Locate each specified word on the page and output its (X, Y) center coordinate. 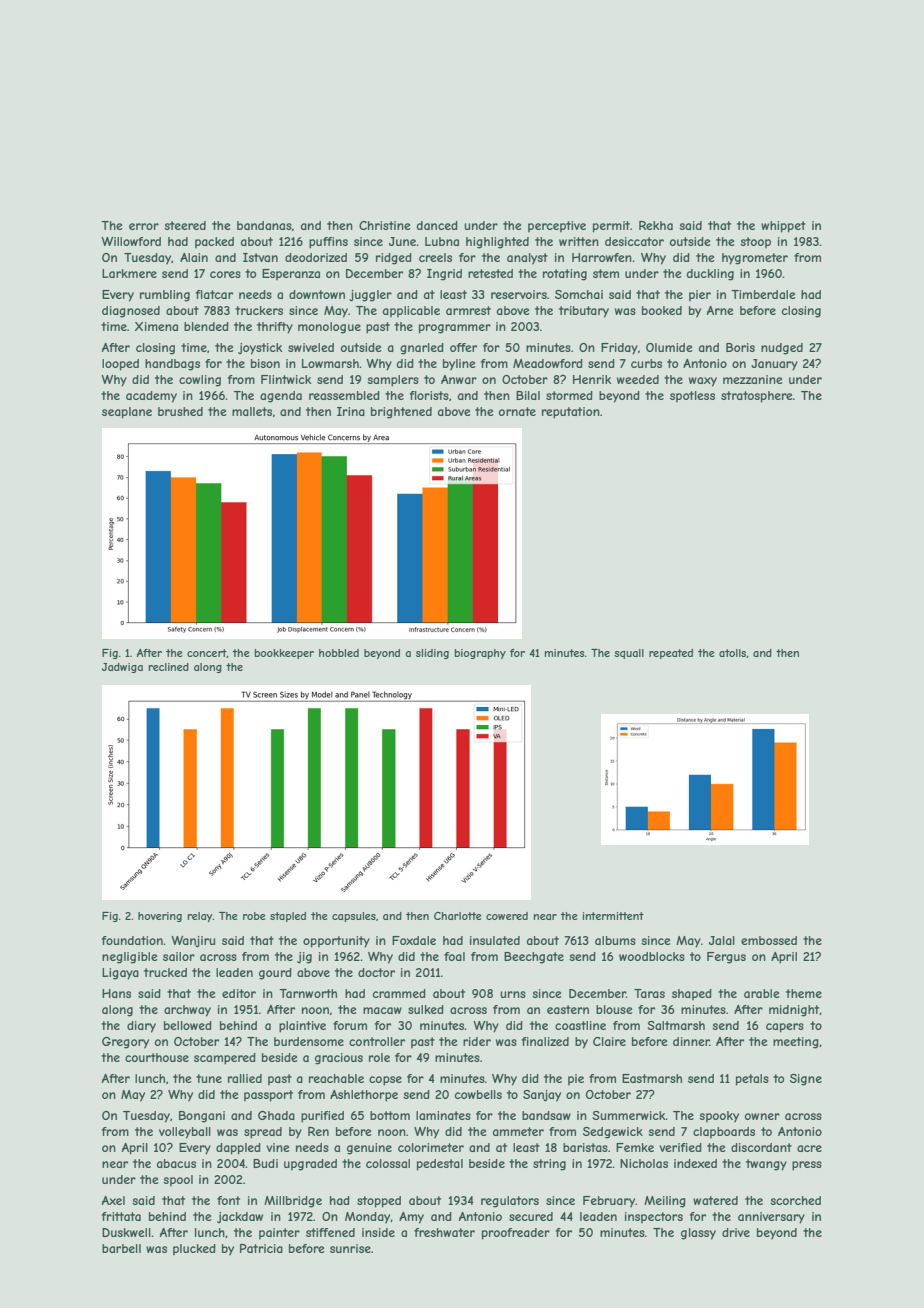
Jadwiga (122, 668)
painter (279, 1234)
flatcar (214, 294)
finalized (545, 1041)
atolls (732, 653)
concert (207, 653)
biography (480, 654)
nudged (782, 349)
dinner (691, 1041)
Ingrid (444, 275)
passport (268, 1096)
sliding (432, 654)
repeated (671, 654)
